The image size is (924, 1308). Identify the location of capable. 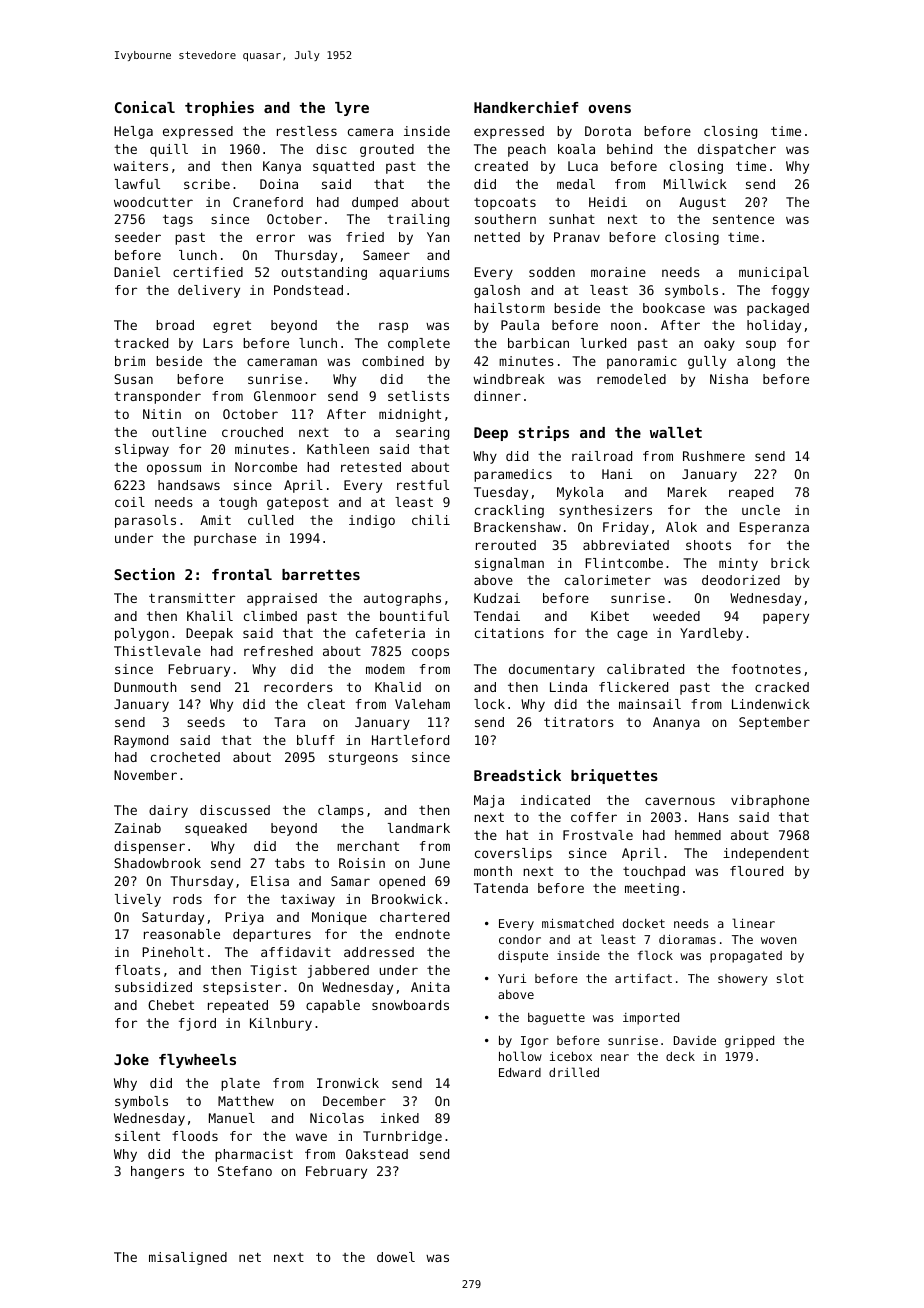
(333, 1006).
